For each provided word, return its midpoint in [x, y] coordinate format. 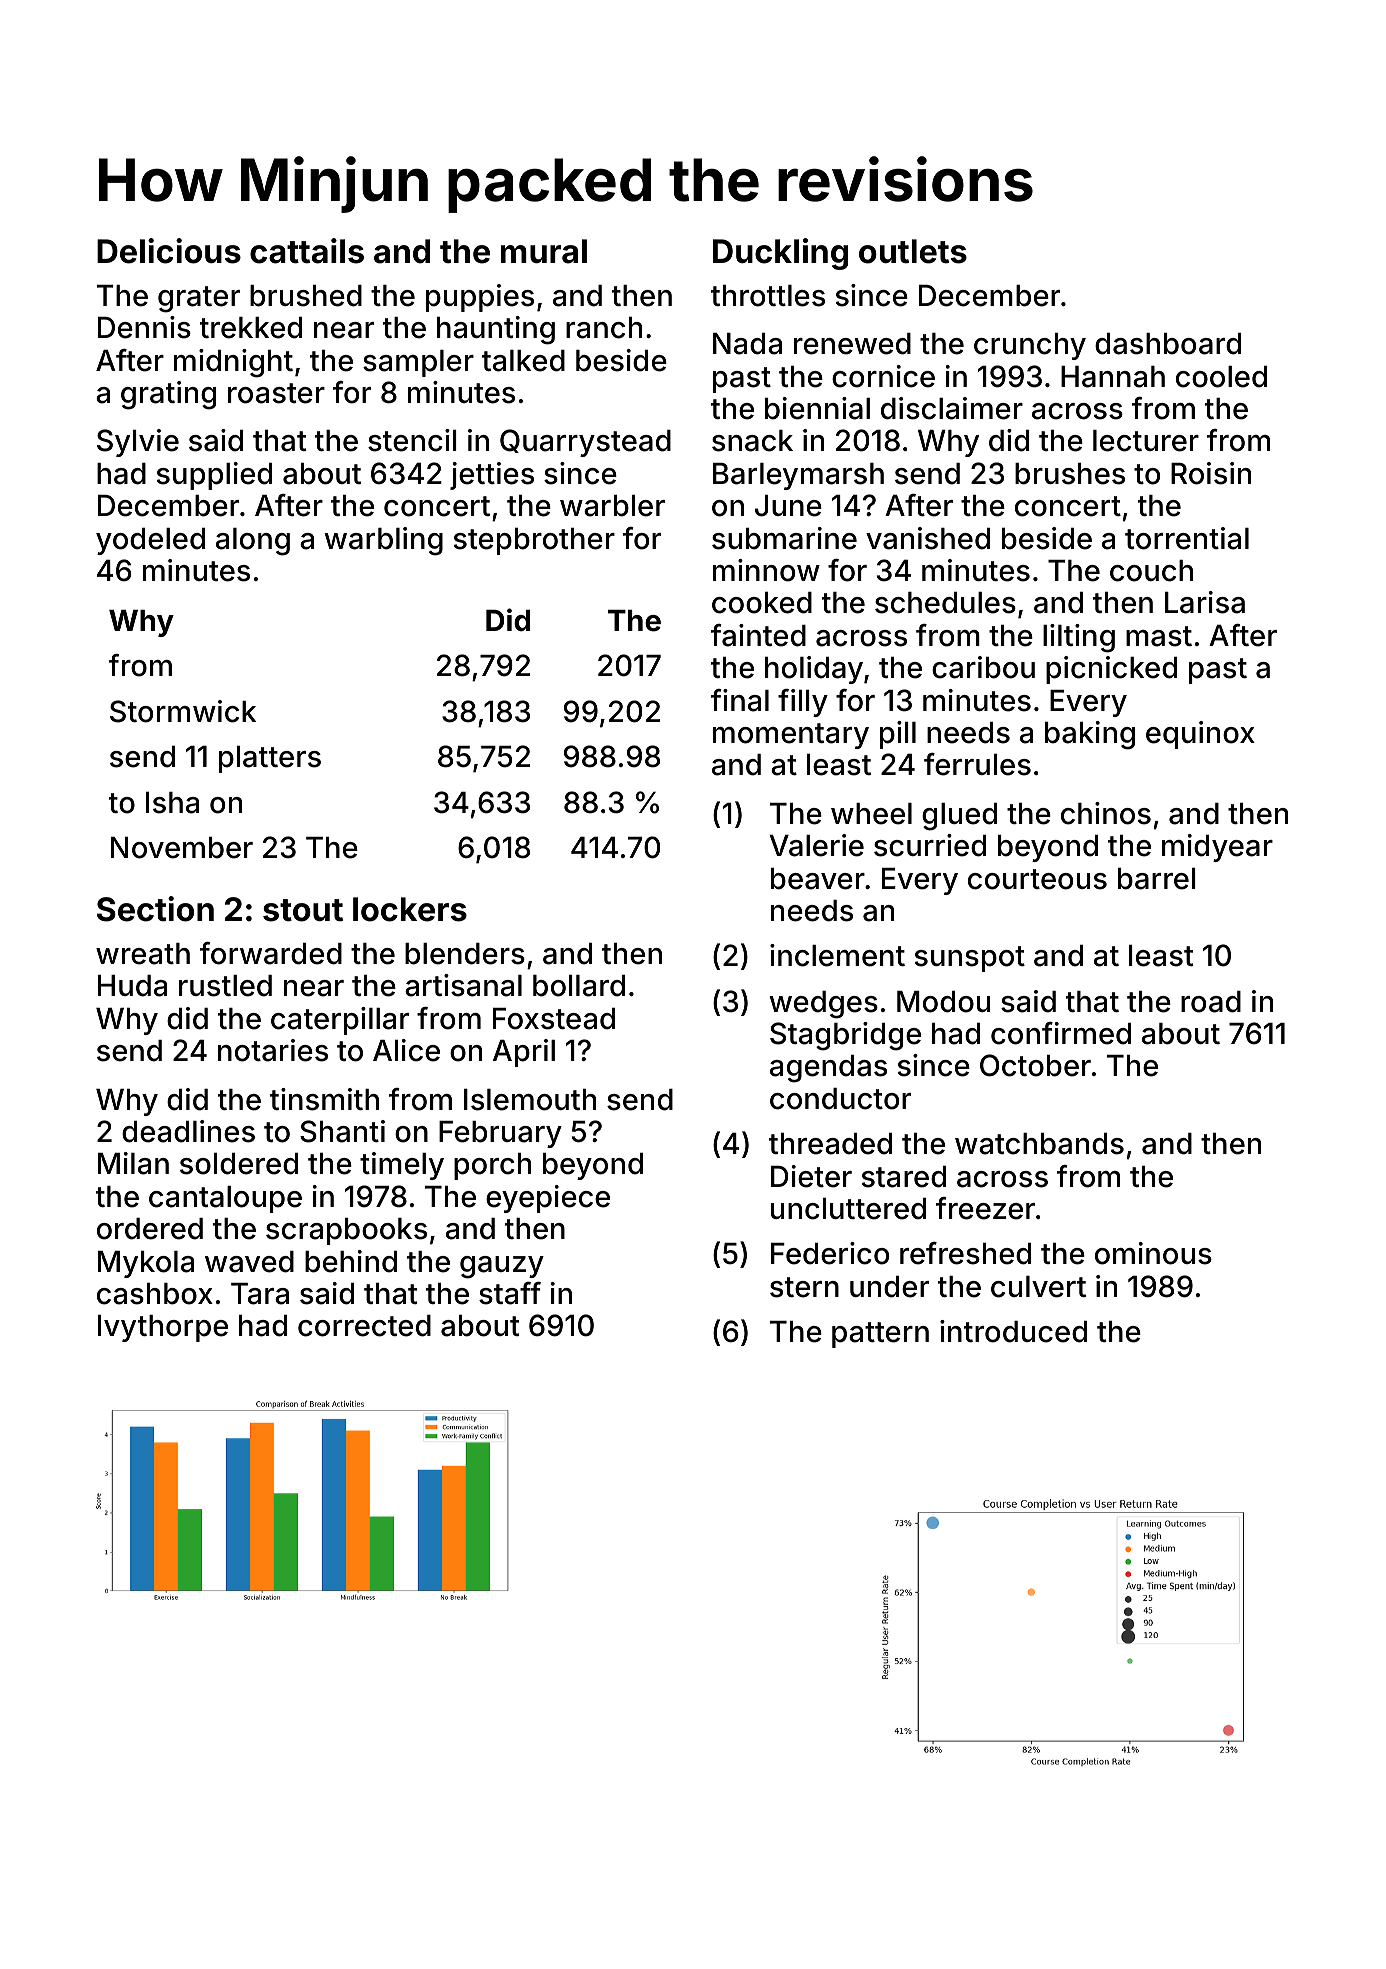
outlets [913, 251]
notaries [273, 1050]
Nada [747, 344]
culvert [1038, 1287]
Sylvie [138, 443]
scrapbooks [346, 1231]
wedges [823, 1005]
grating [168, 395]
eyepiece [548, 1199]
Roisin [1211, 473]
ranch [604, 328]
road [1211, 1002]
